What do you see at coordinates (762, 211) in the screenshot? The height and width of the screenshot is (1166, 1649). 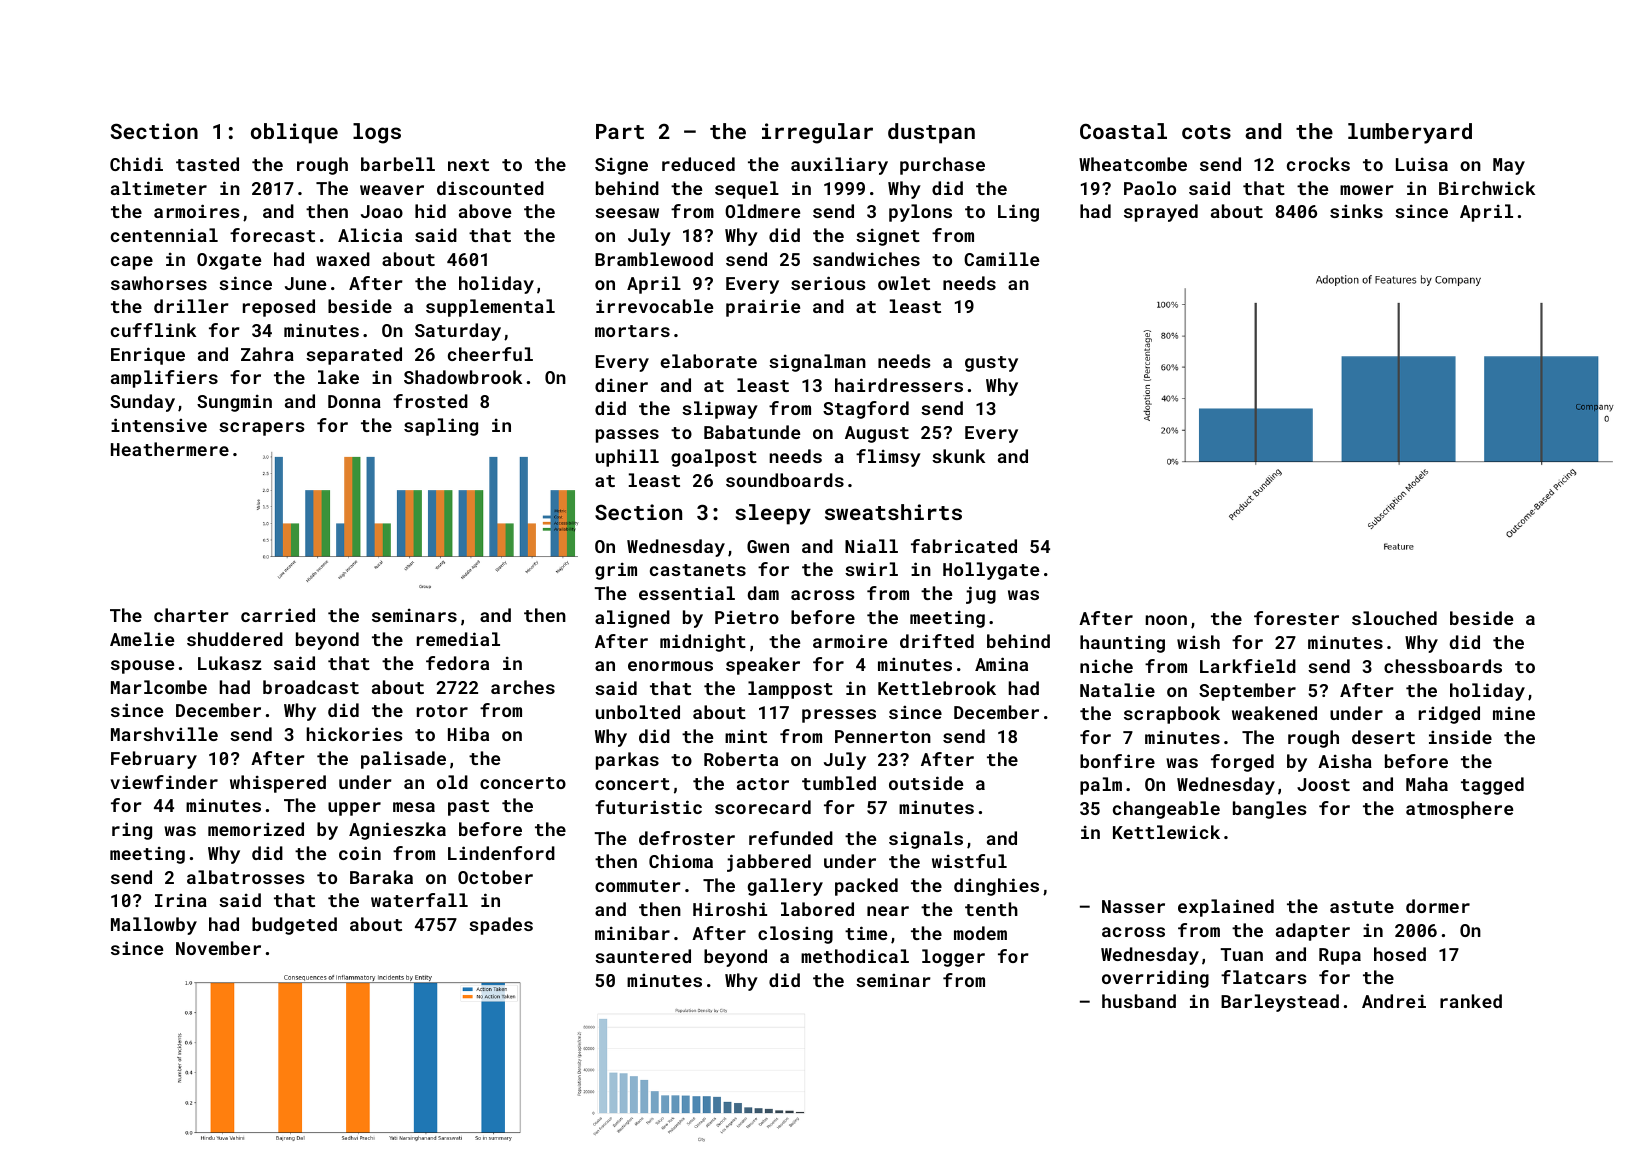 I see `Oldmere` at bounding box center [762, 211].
